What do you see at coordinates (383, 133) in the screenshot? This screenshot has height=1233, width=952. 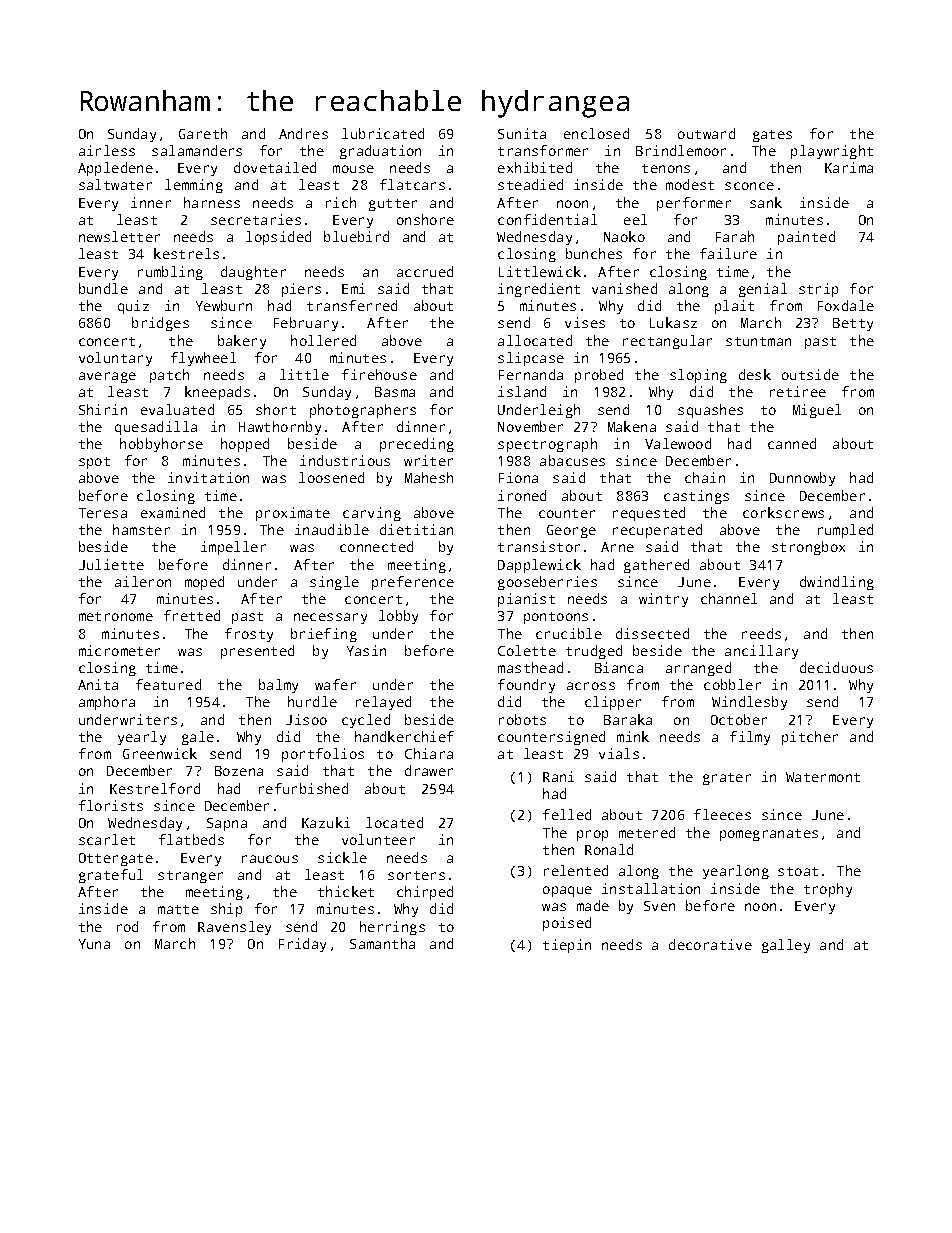 I see `lubricated` at bounding box center [383, 133].
